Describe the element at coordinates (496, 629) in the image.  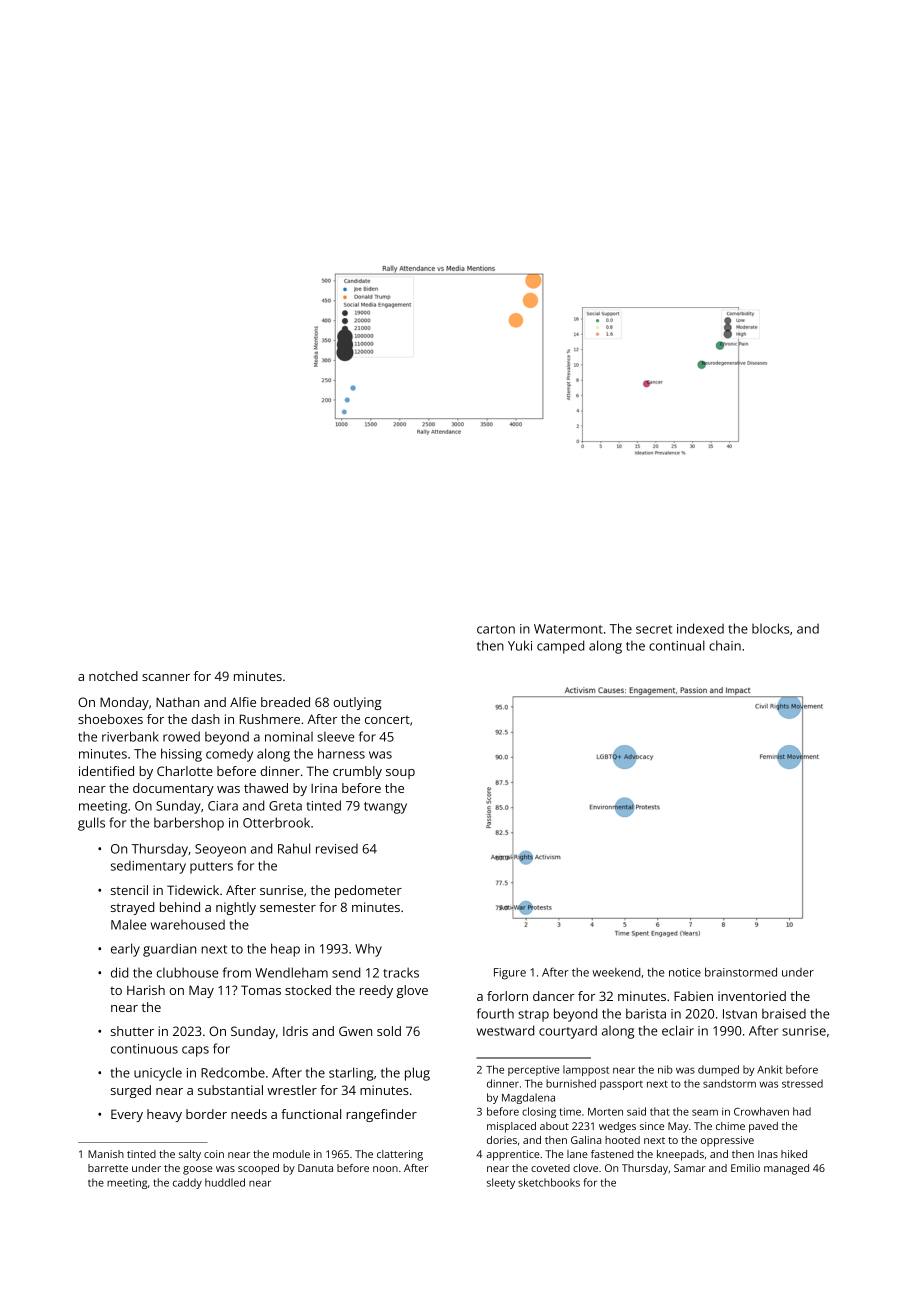
I see `carton` at that location.
